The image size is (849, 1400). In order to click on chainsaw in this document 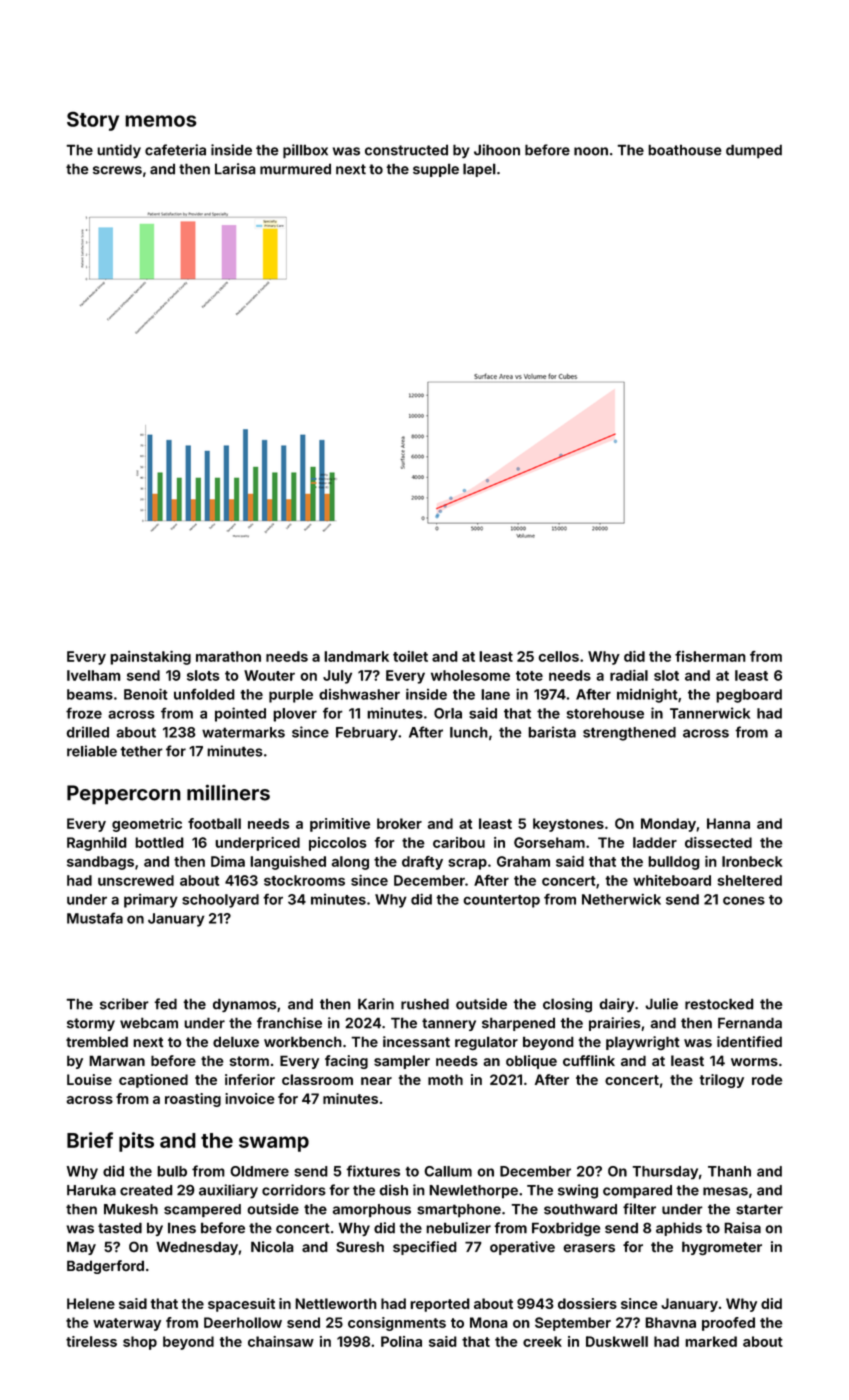, I will do `click(281, 1341)`.
